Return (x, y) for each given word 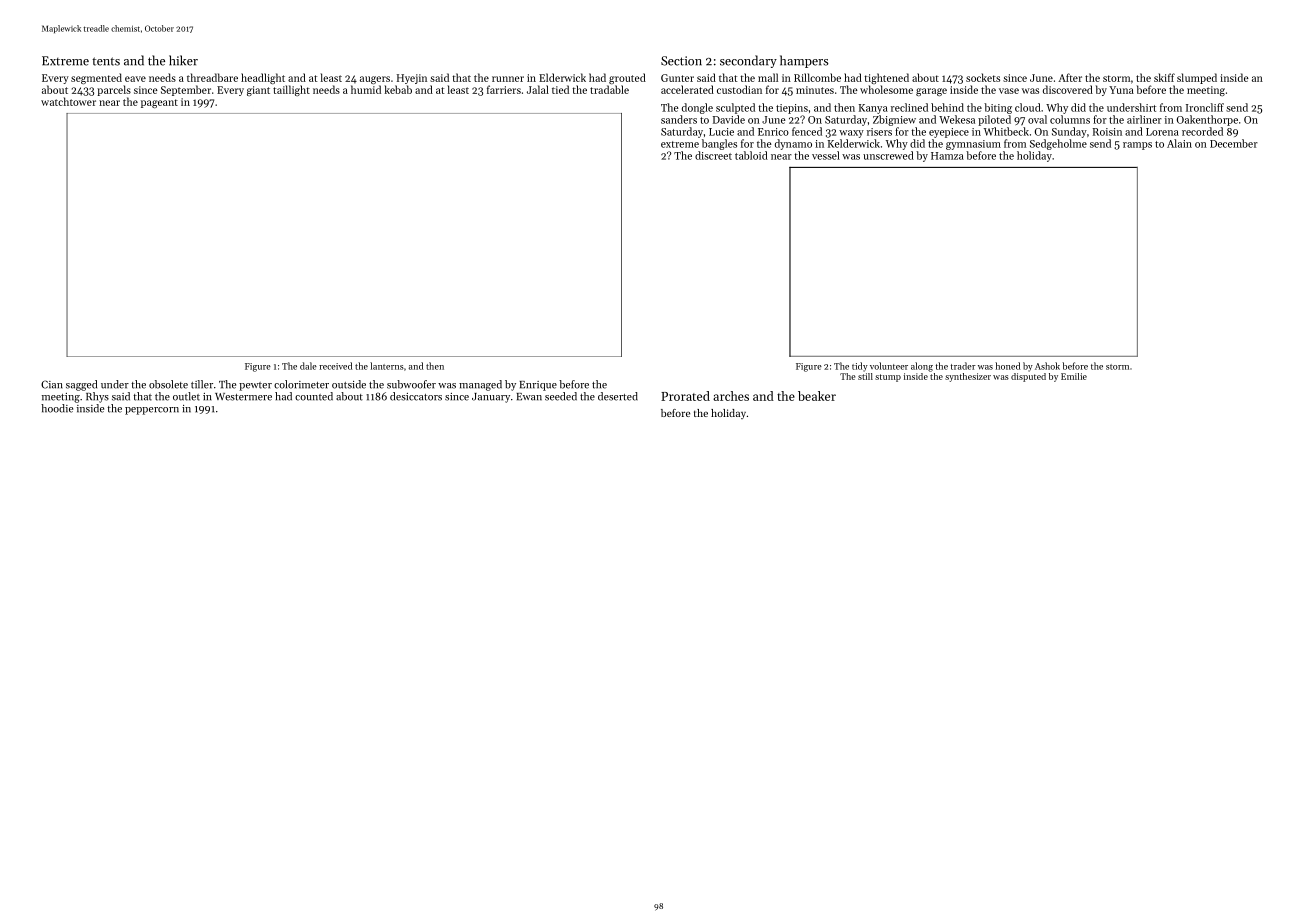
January (491, 398)
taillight (291, 90)
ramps (1137, 146)
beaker (817, 396)
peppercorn (152, 411)
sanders (679, 119)
